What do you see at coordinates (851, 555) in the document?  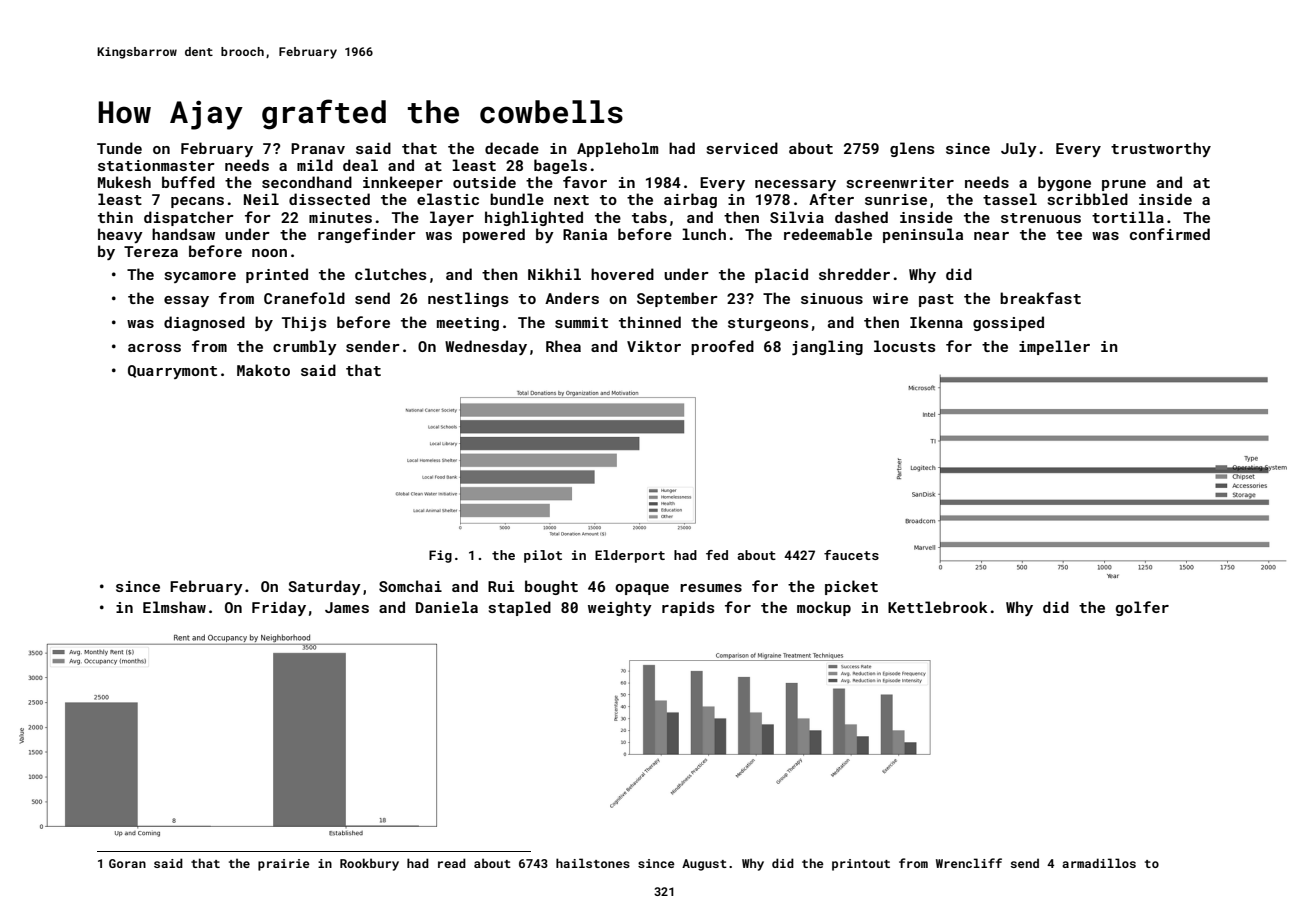 I see `faucets` at bounding box center [851, 555].
